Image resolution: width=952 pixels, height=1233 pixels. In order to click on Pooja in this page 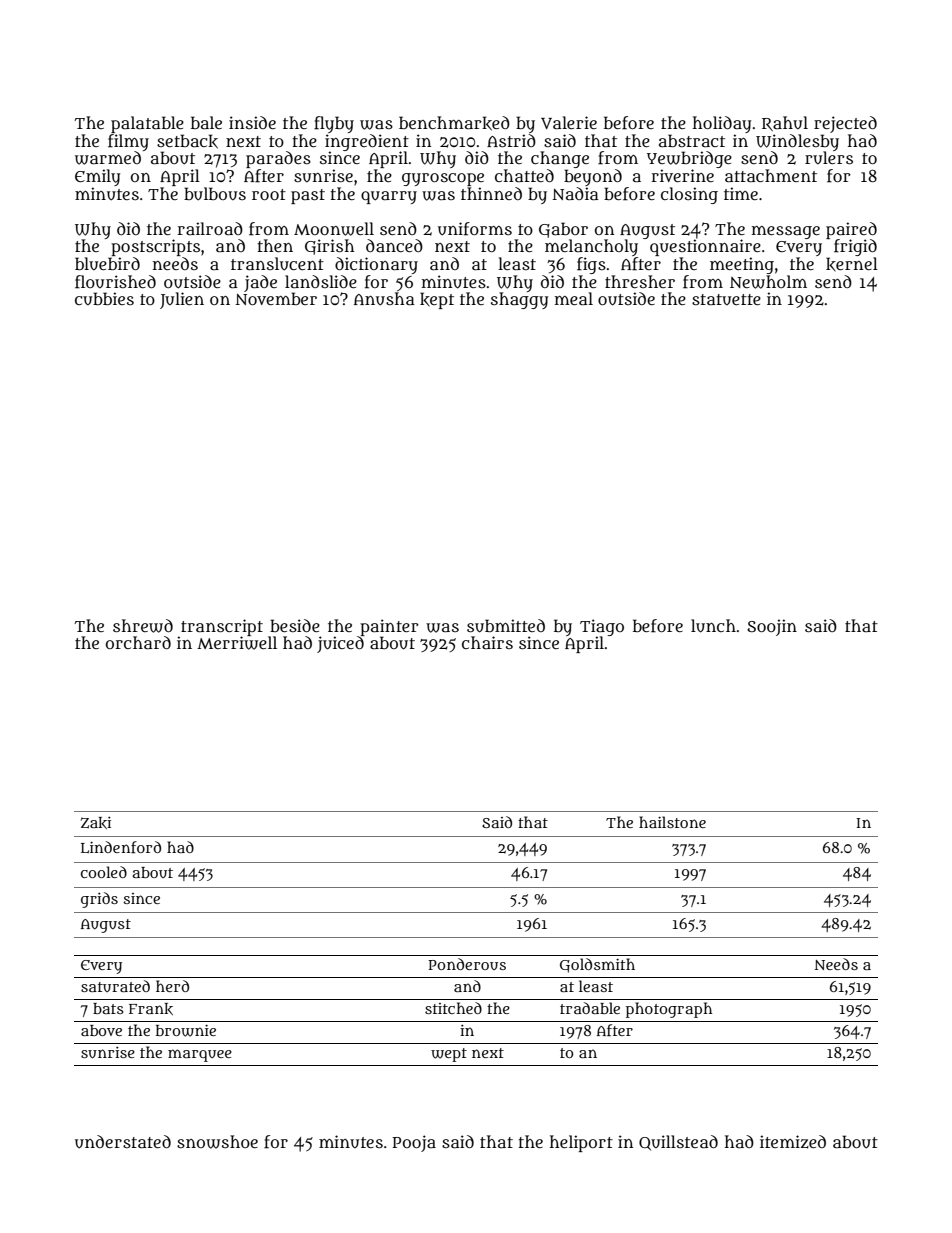, I will do `click(414, 1143)`.
